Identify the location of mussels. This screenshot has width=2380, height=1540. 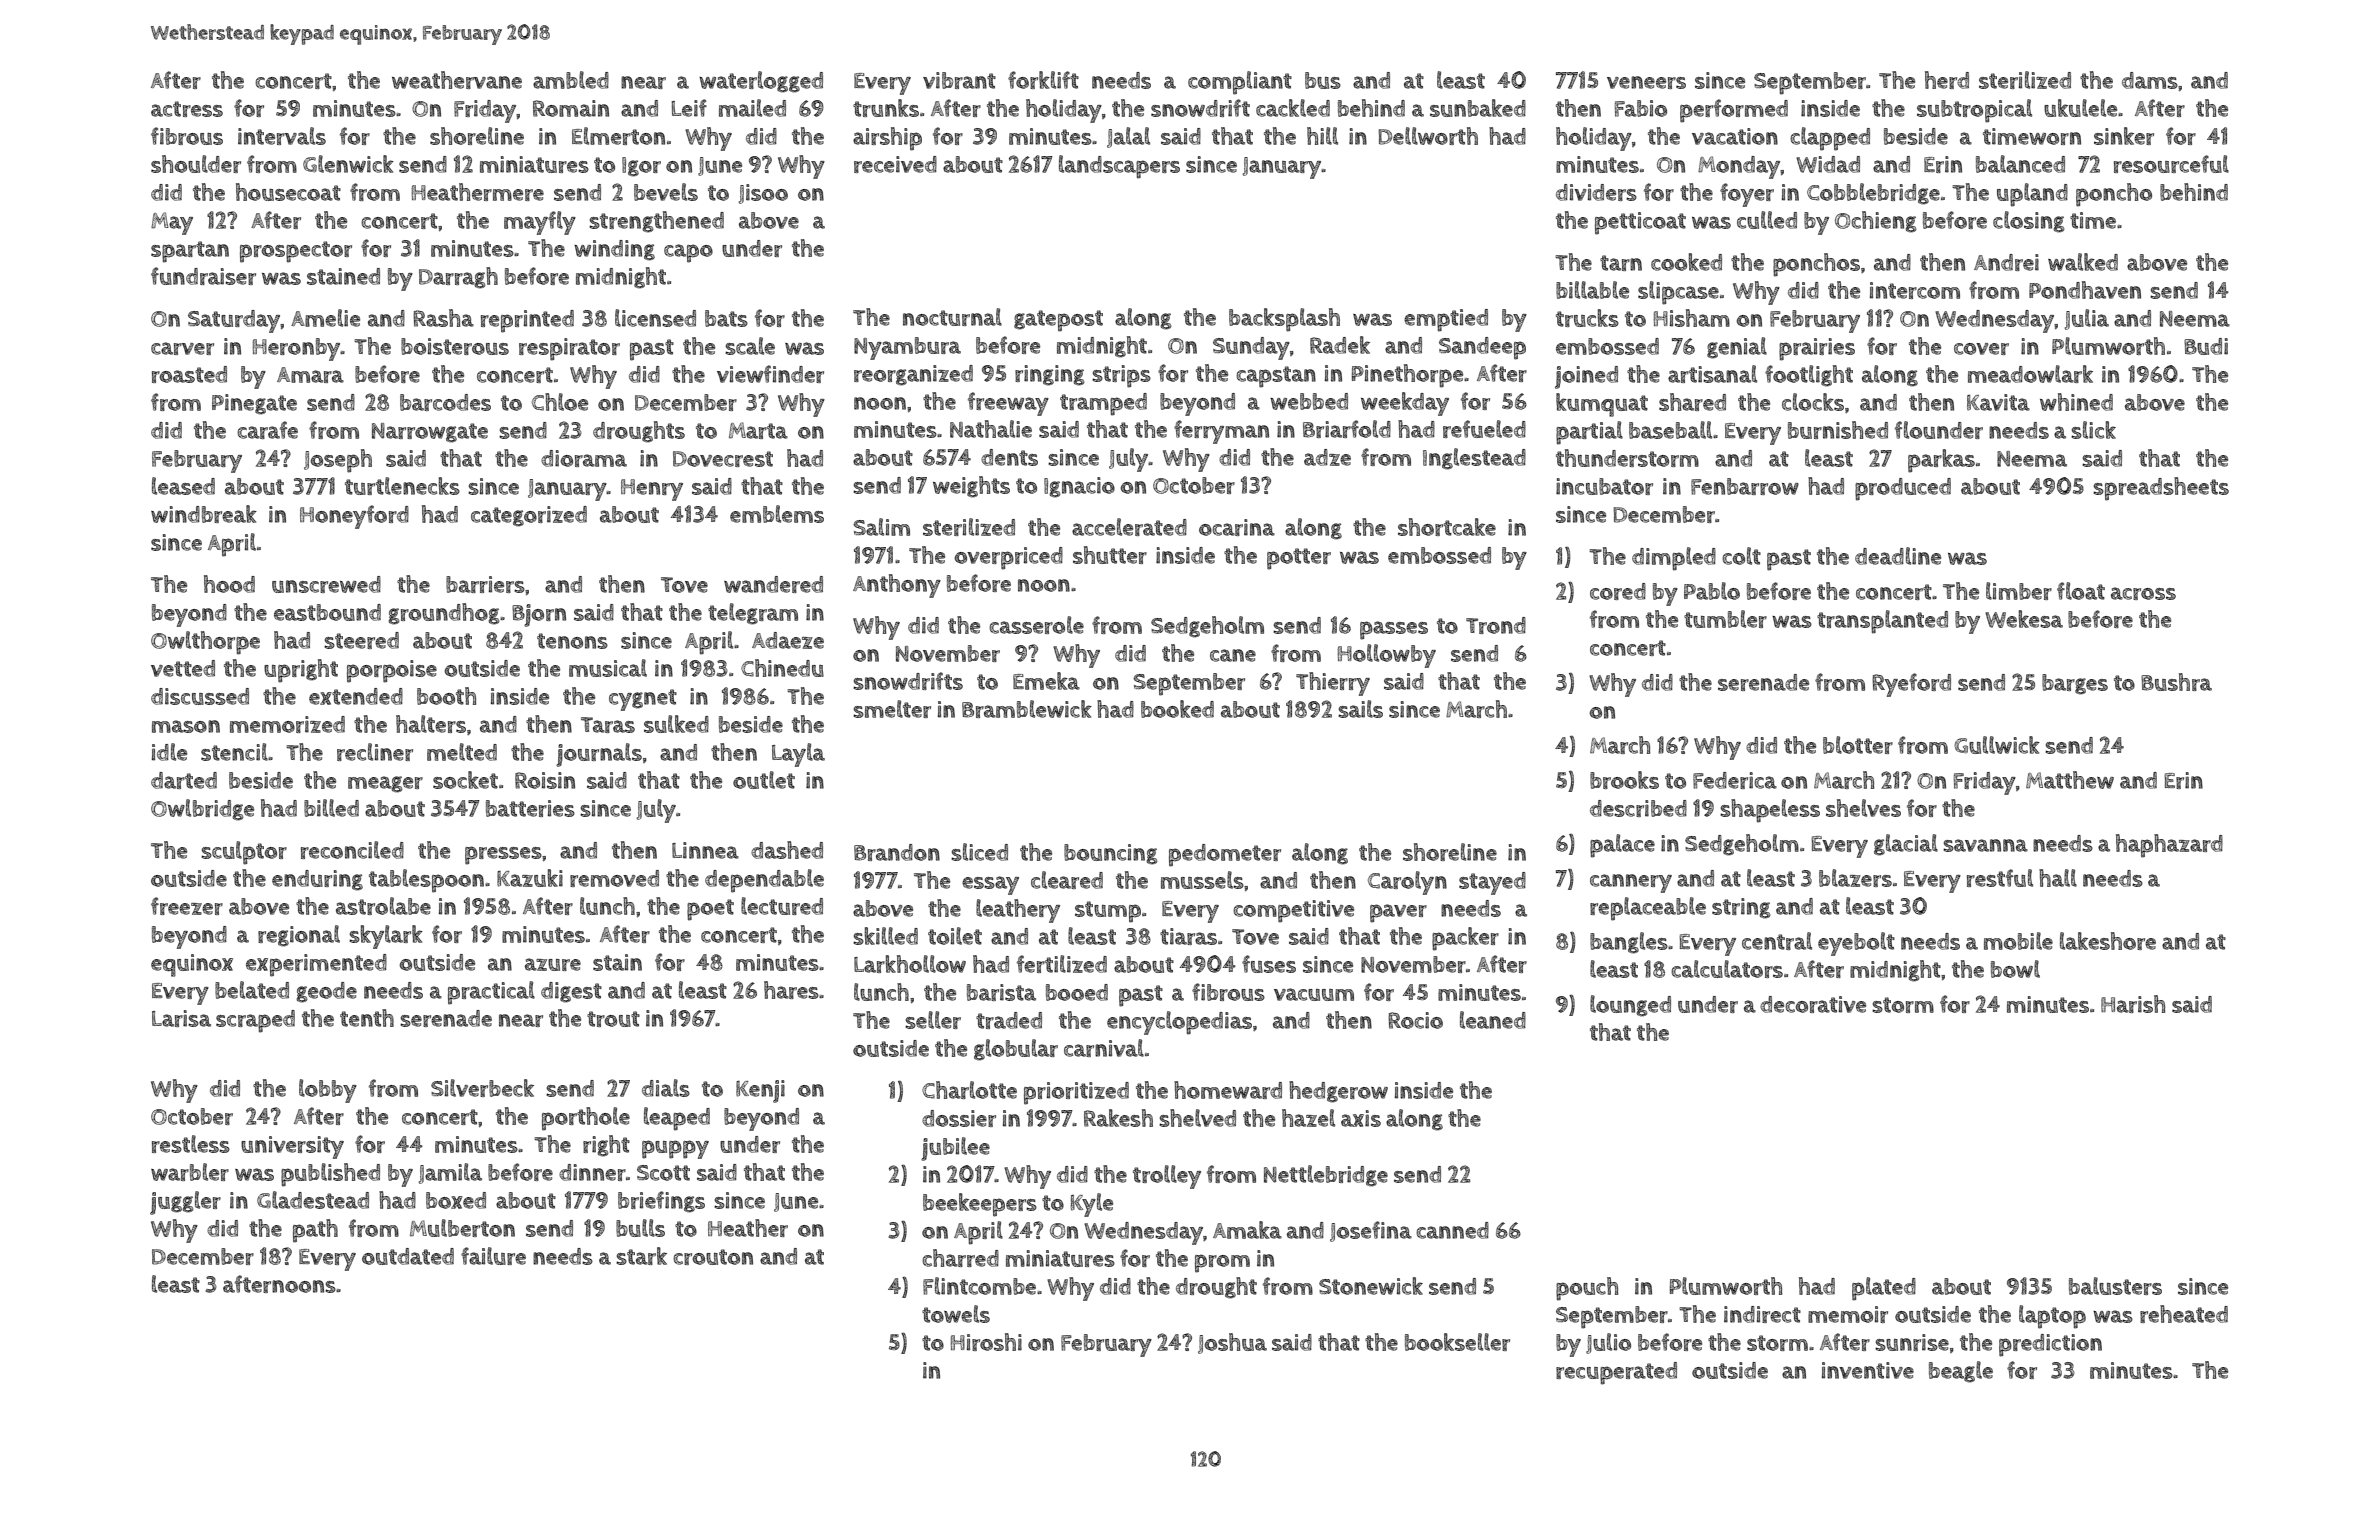
(1202, 880).
